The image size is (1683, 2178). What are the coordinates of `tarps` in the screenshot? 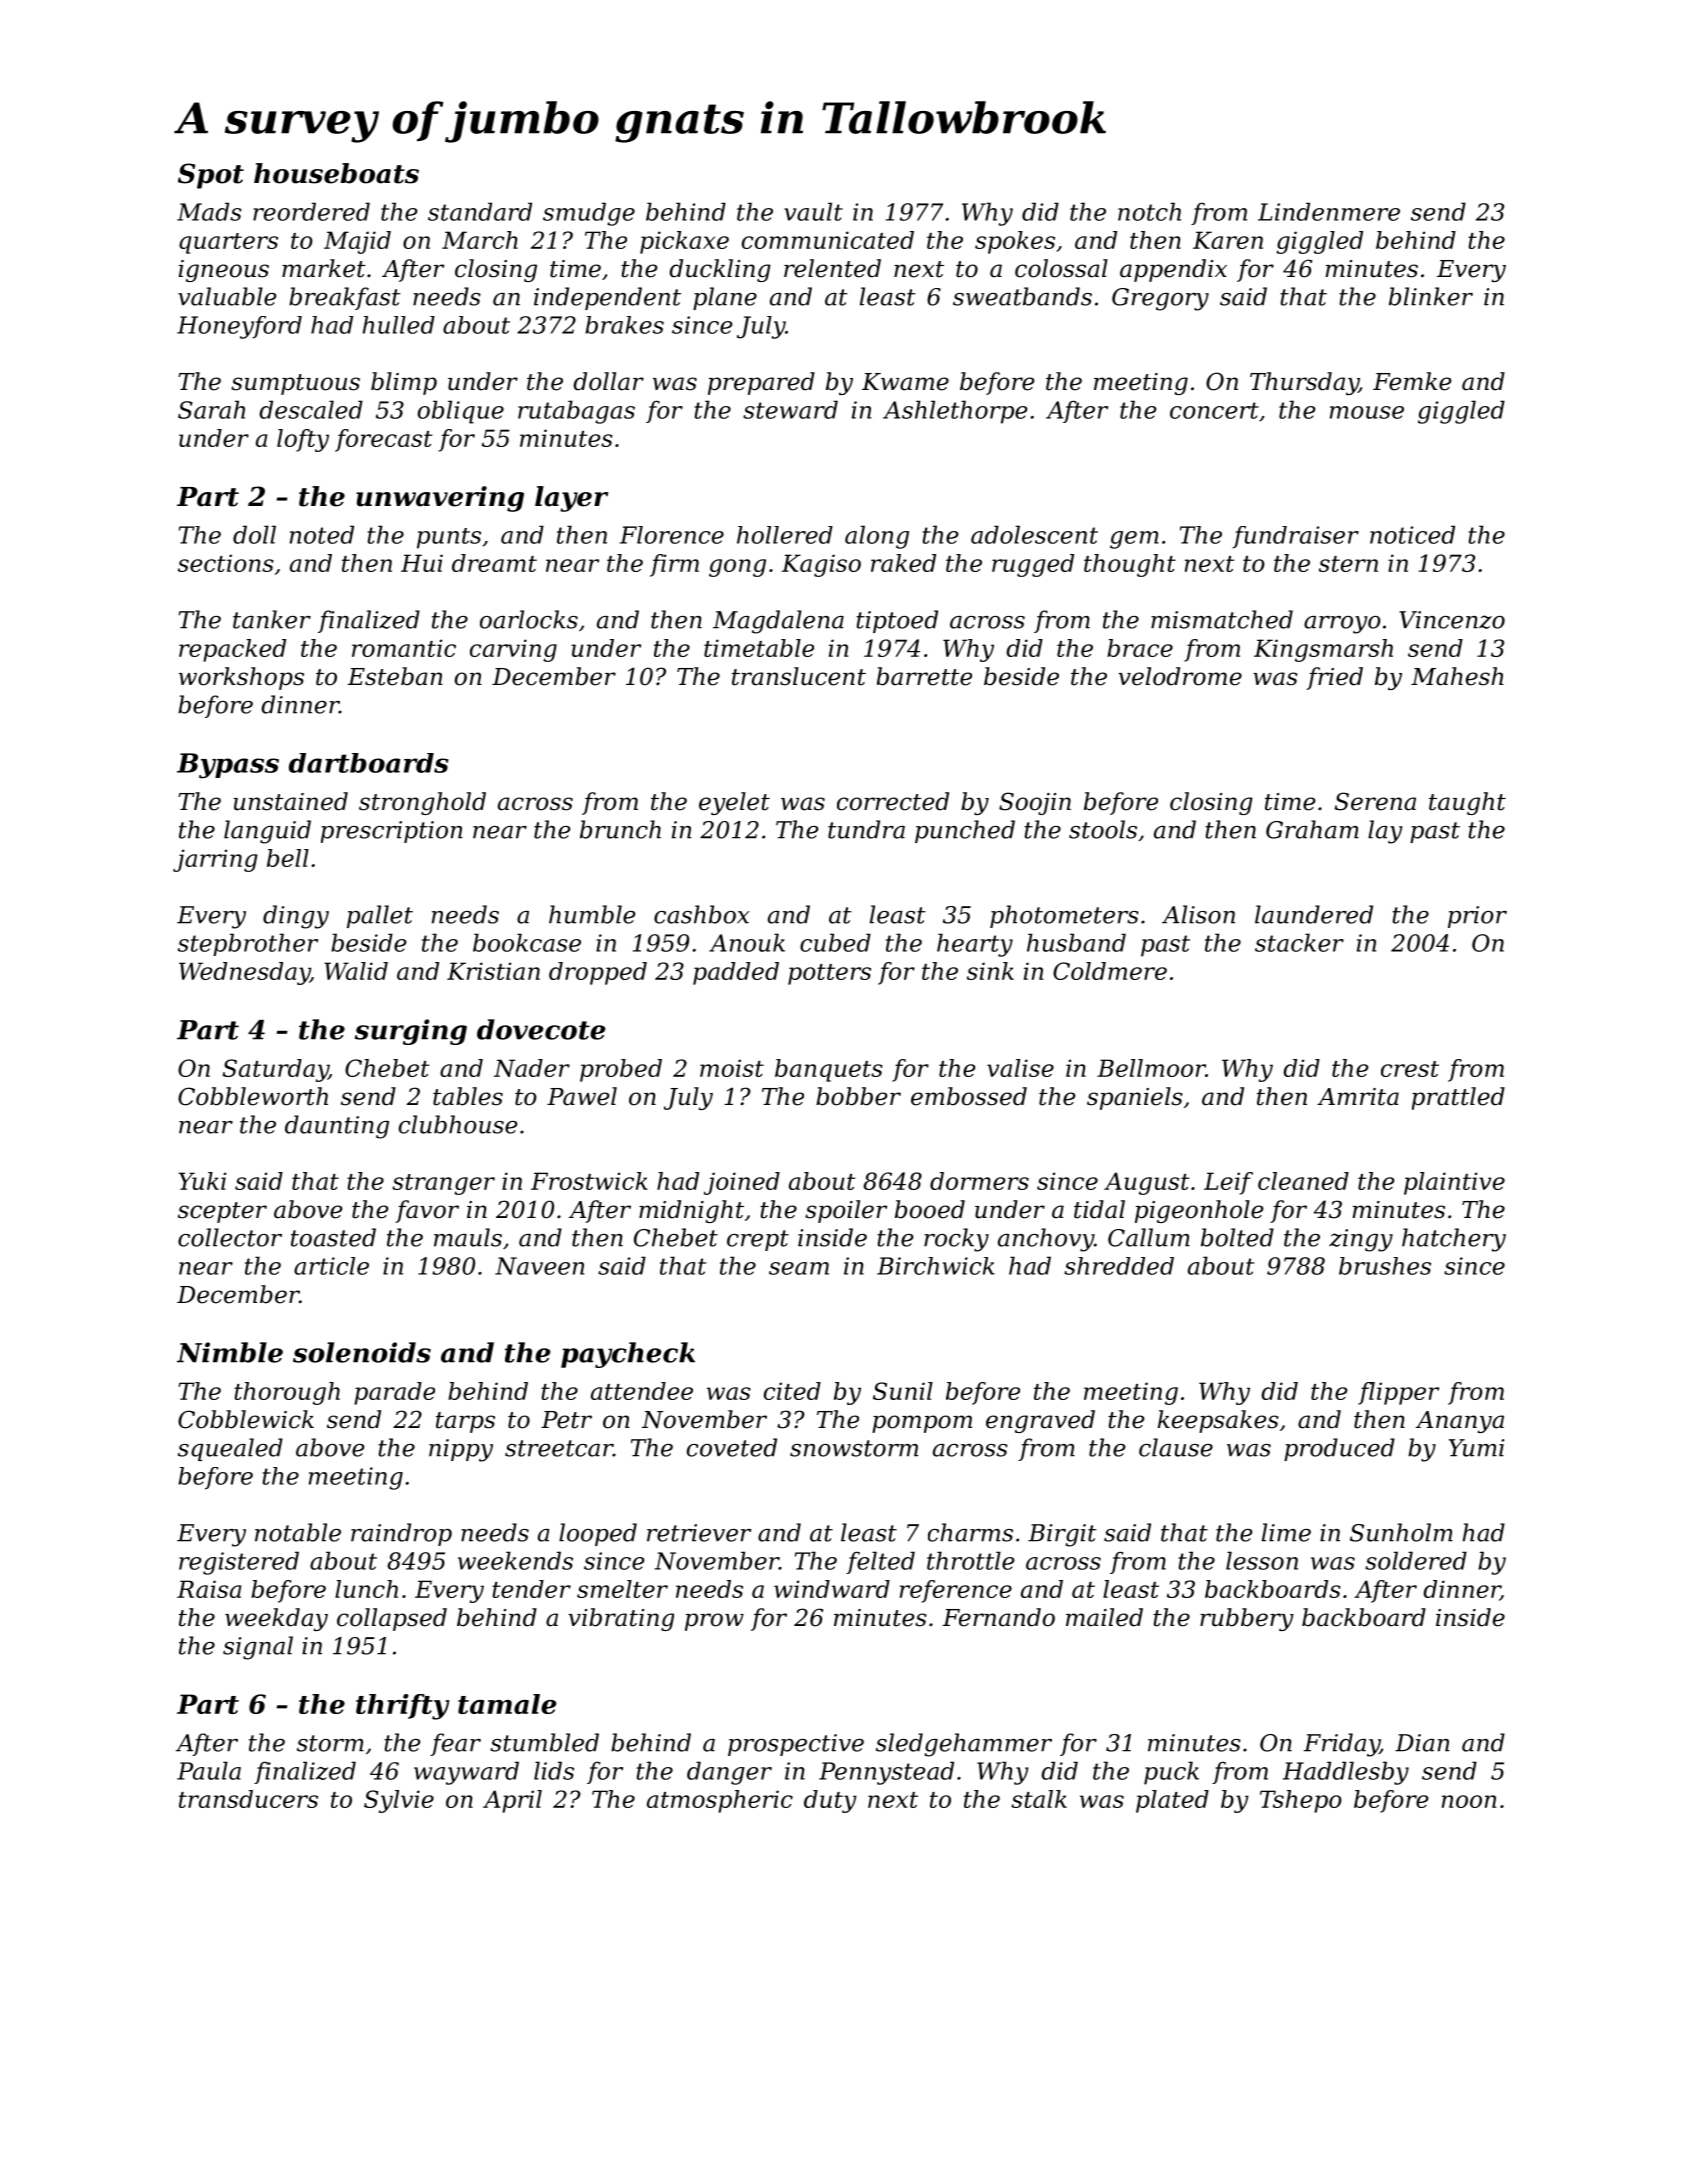 It's located at (465, 1422).
